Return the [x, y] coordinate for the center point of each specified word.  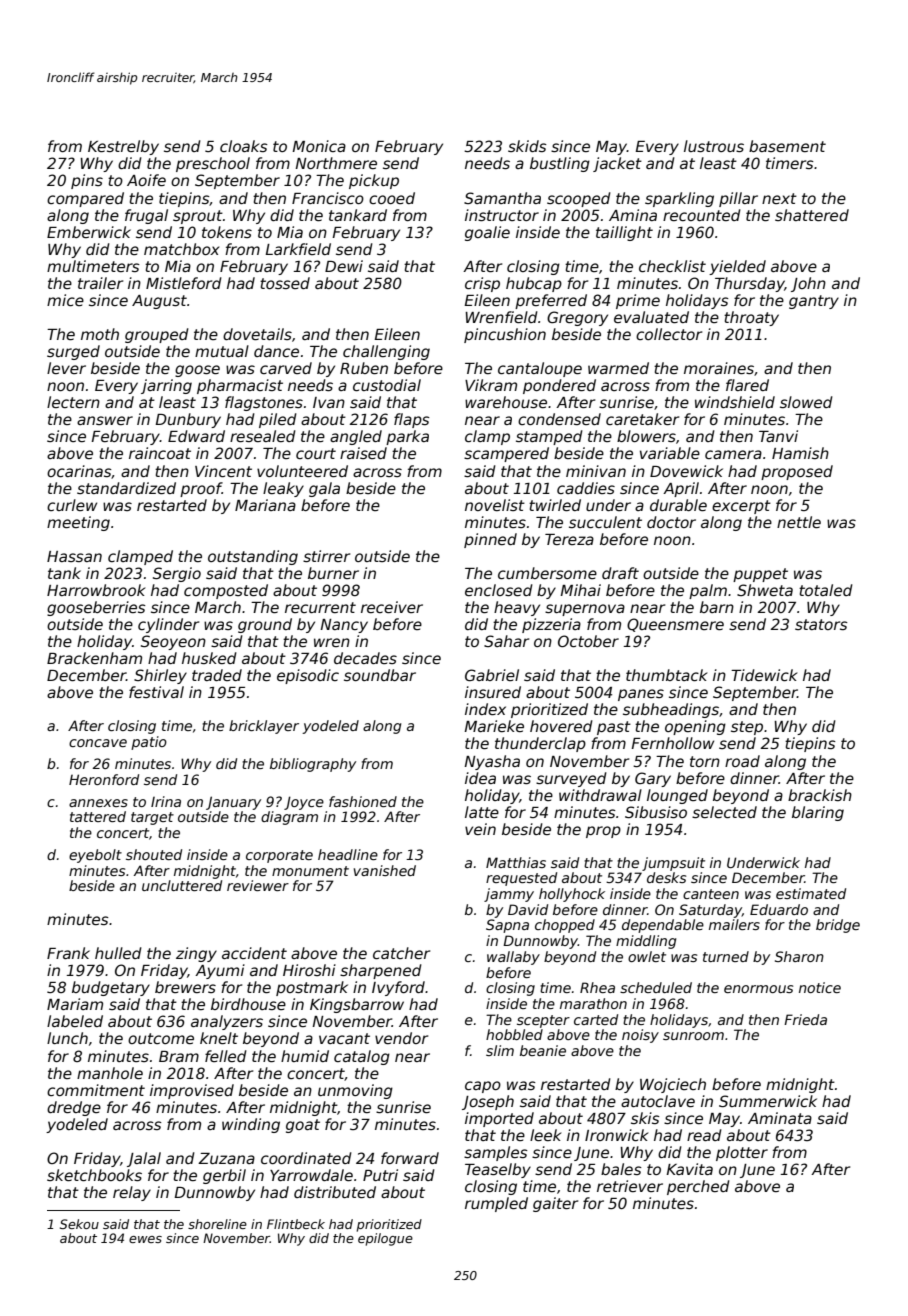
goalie [487, 233]
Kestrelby [123, 147]
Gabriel [492, 675]
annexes [98, 803]
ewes [145, 1239]
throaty [751, 318]
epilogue [385, 1239]
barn [717, 607]
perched [698, 1187]
